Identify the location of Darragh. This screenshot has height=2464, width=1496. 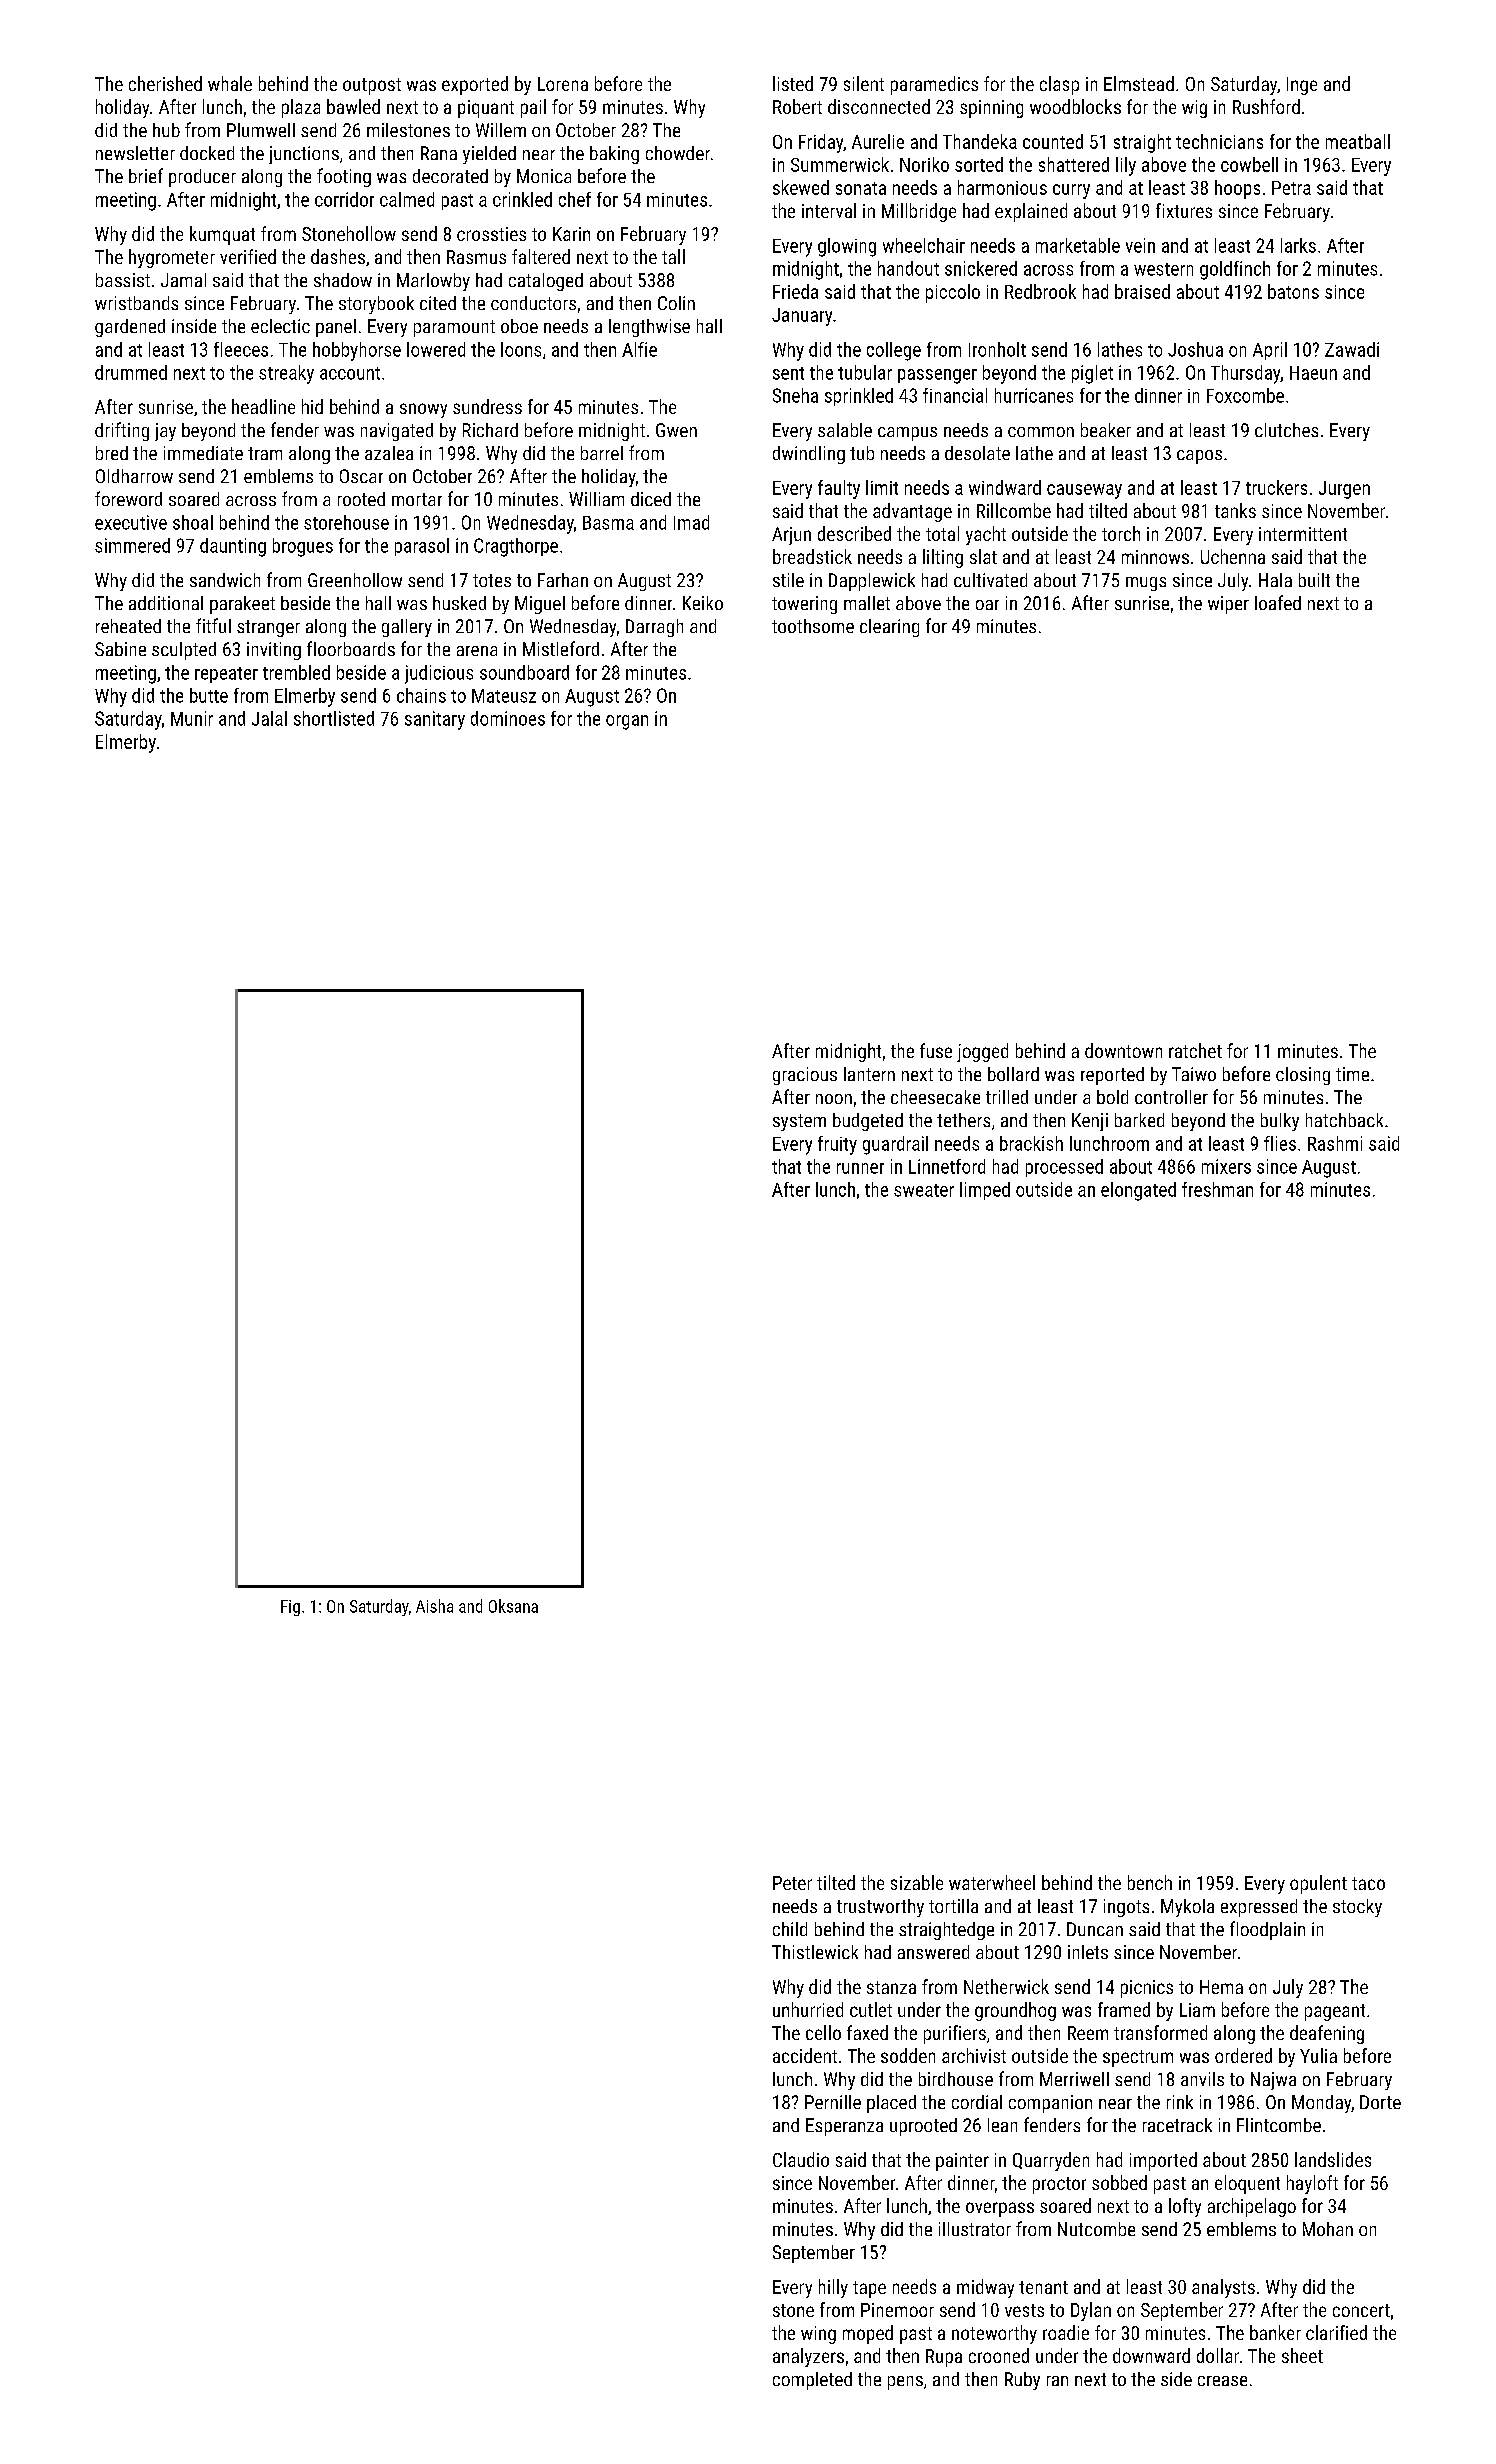
(654, 628).
